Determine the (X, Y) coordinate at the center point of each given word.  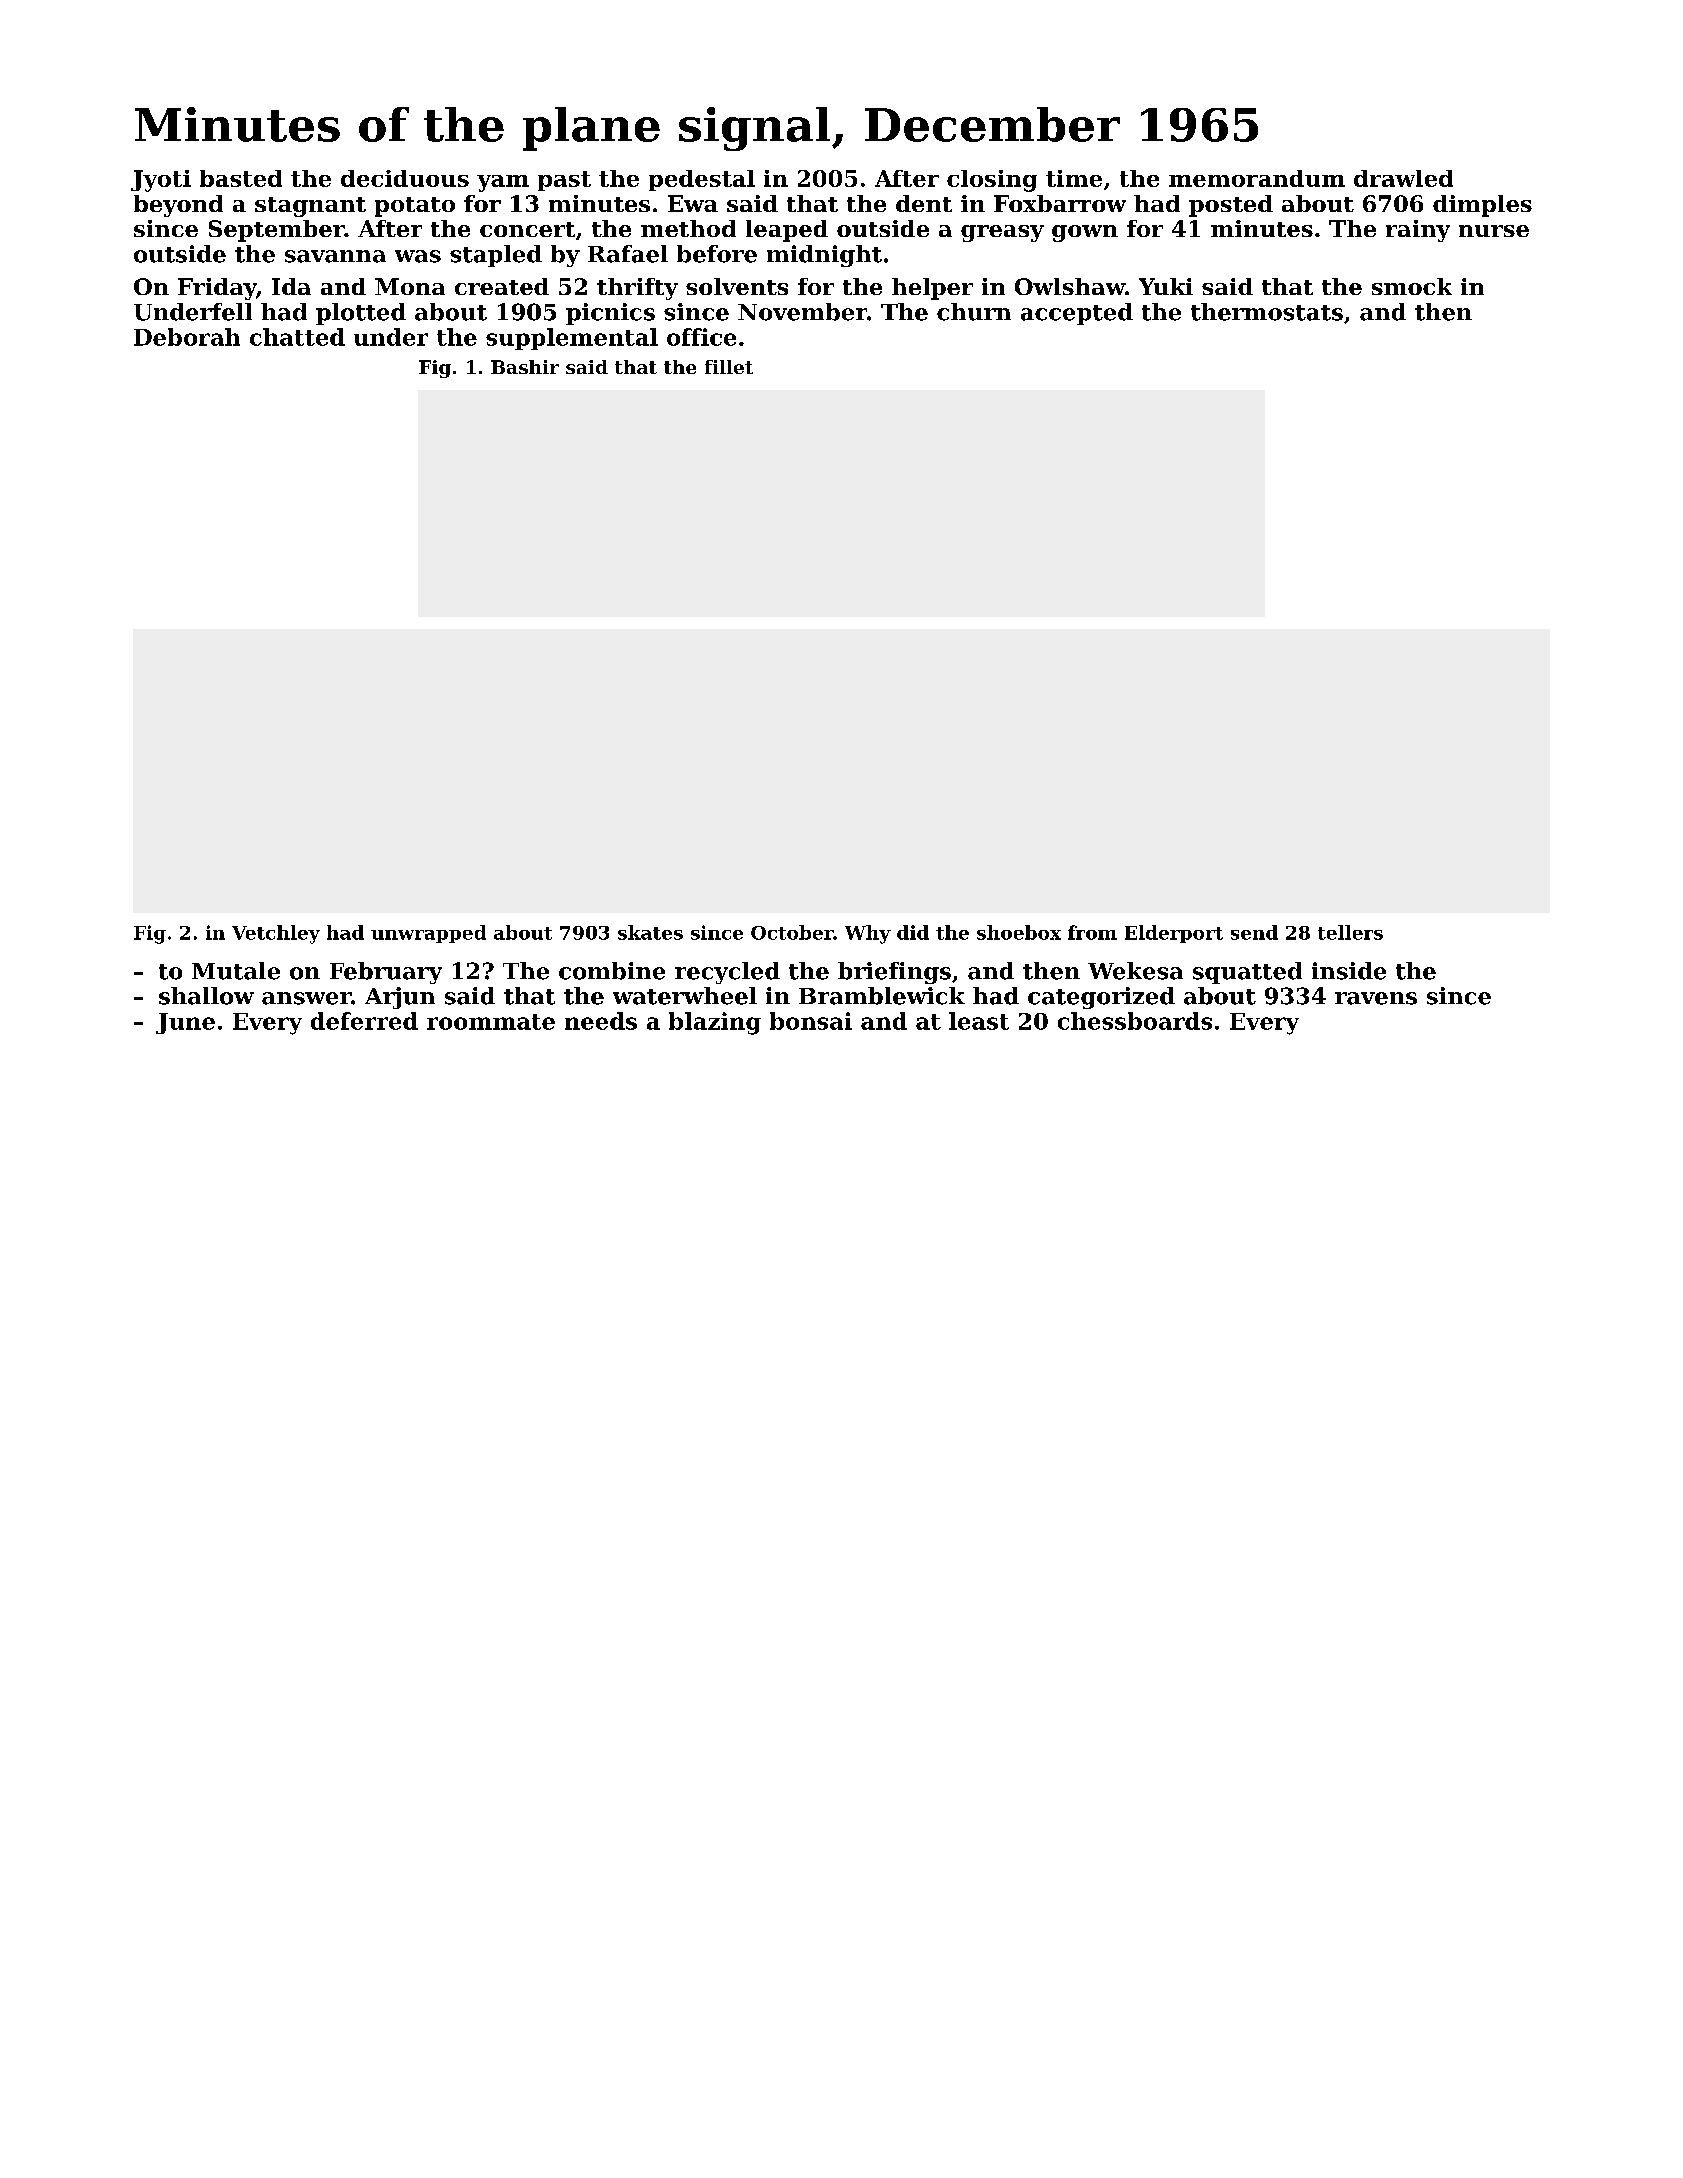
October (792, 932)
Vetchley (276, 934)
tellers (1350, 932)
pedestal (702, 180)
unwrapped (428, 934)
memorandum (1257, 178)
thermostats (1267, 312)
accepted (1077, 314)
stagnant (310, 207)
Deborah (187, 337)
